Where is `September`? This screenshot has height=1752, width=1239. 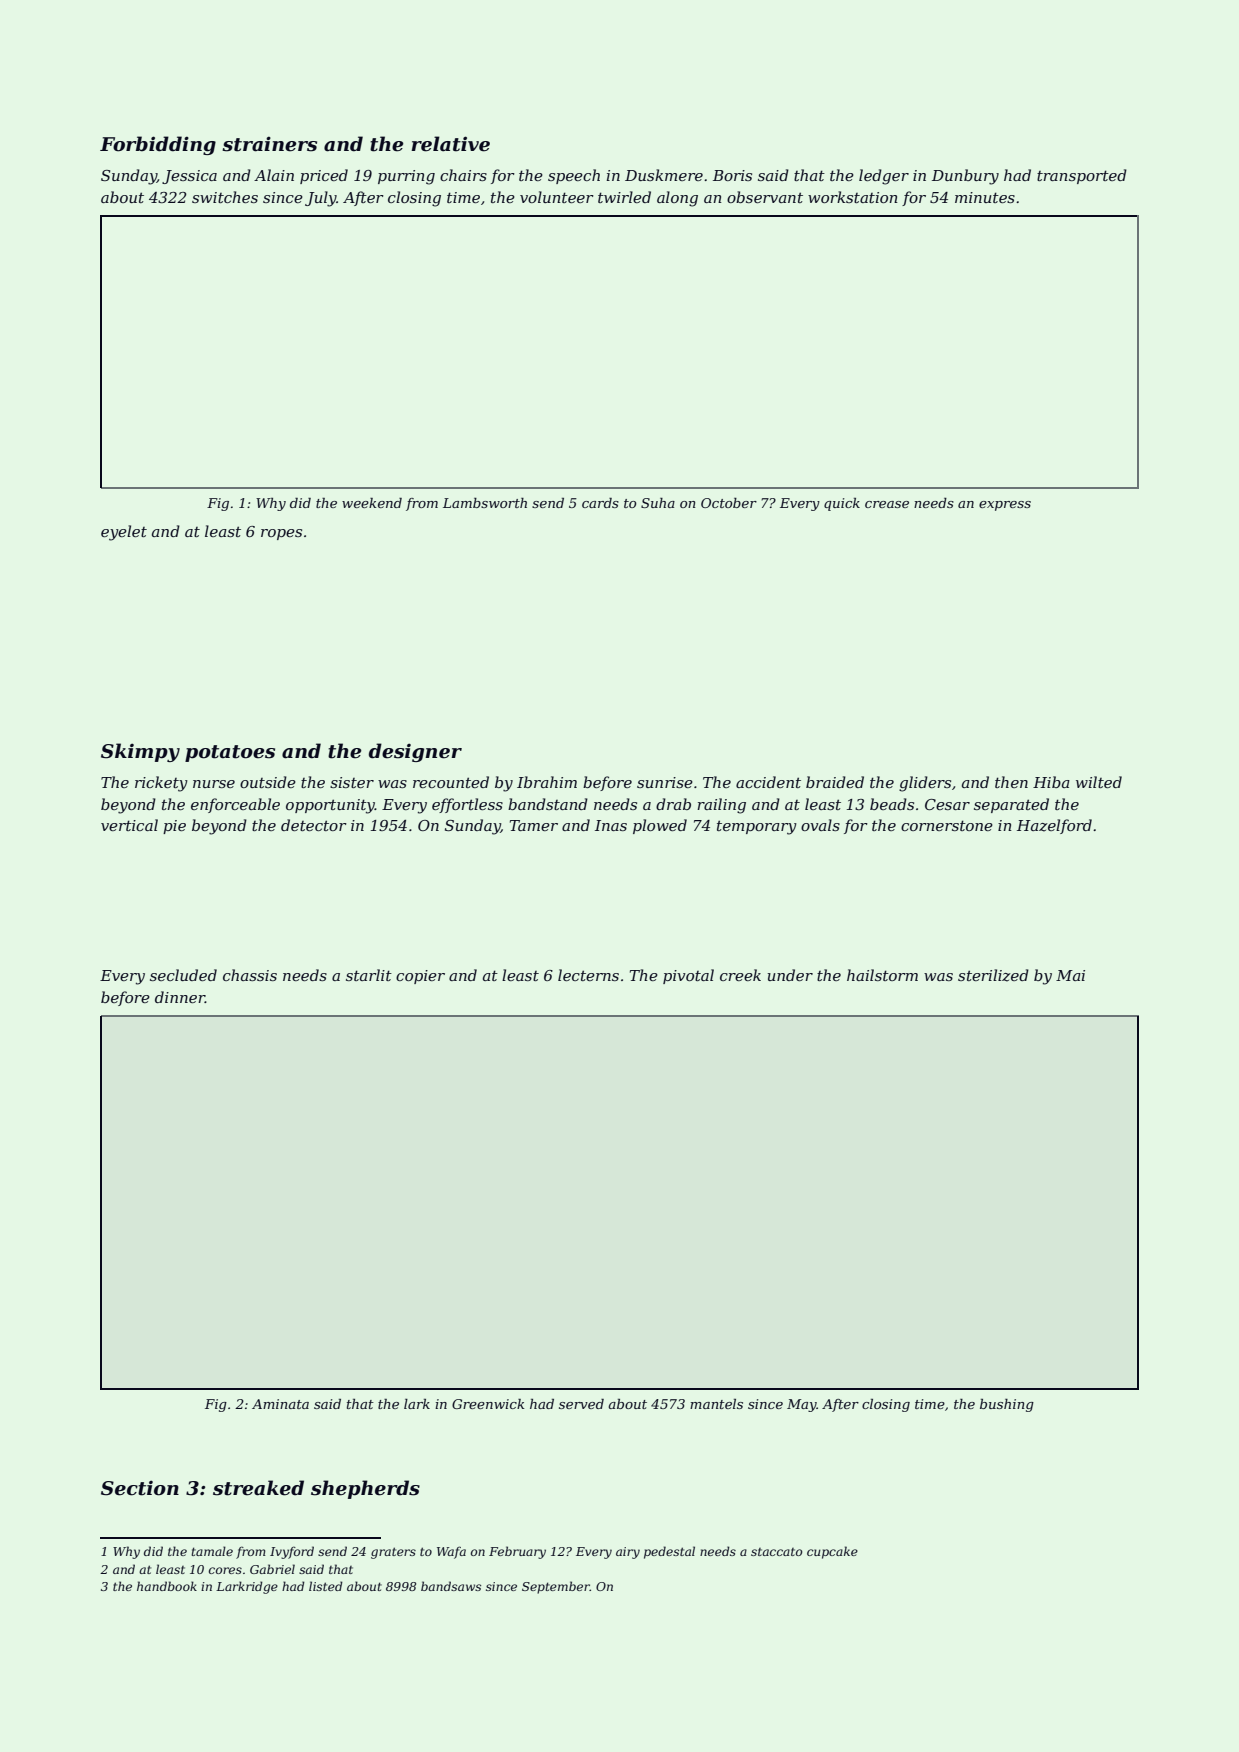
September is located at coordinates (556, 1587).
